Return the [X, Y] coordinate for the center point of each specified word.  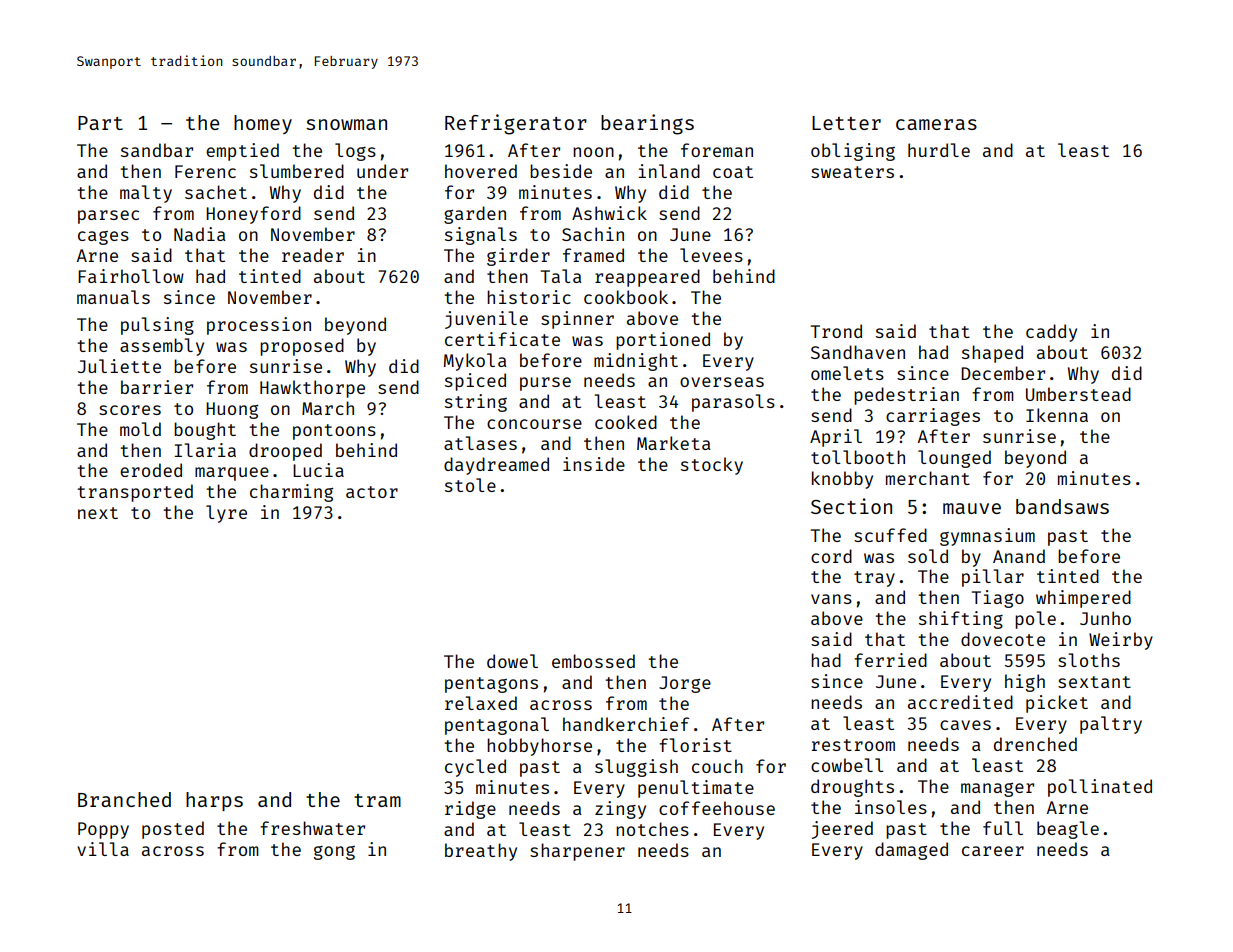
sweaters [852, 172]
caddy [1051, 333]
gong [334, 853]
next [98, 513]
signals [481, 236]
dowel [512, 661]
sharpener [577, 852]
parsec [108, 217]
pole [1035, 620]
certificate [502, 339]
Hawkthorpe [312, 389]
